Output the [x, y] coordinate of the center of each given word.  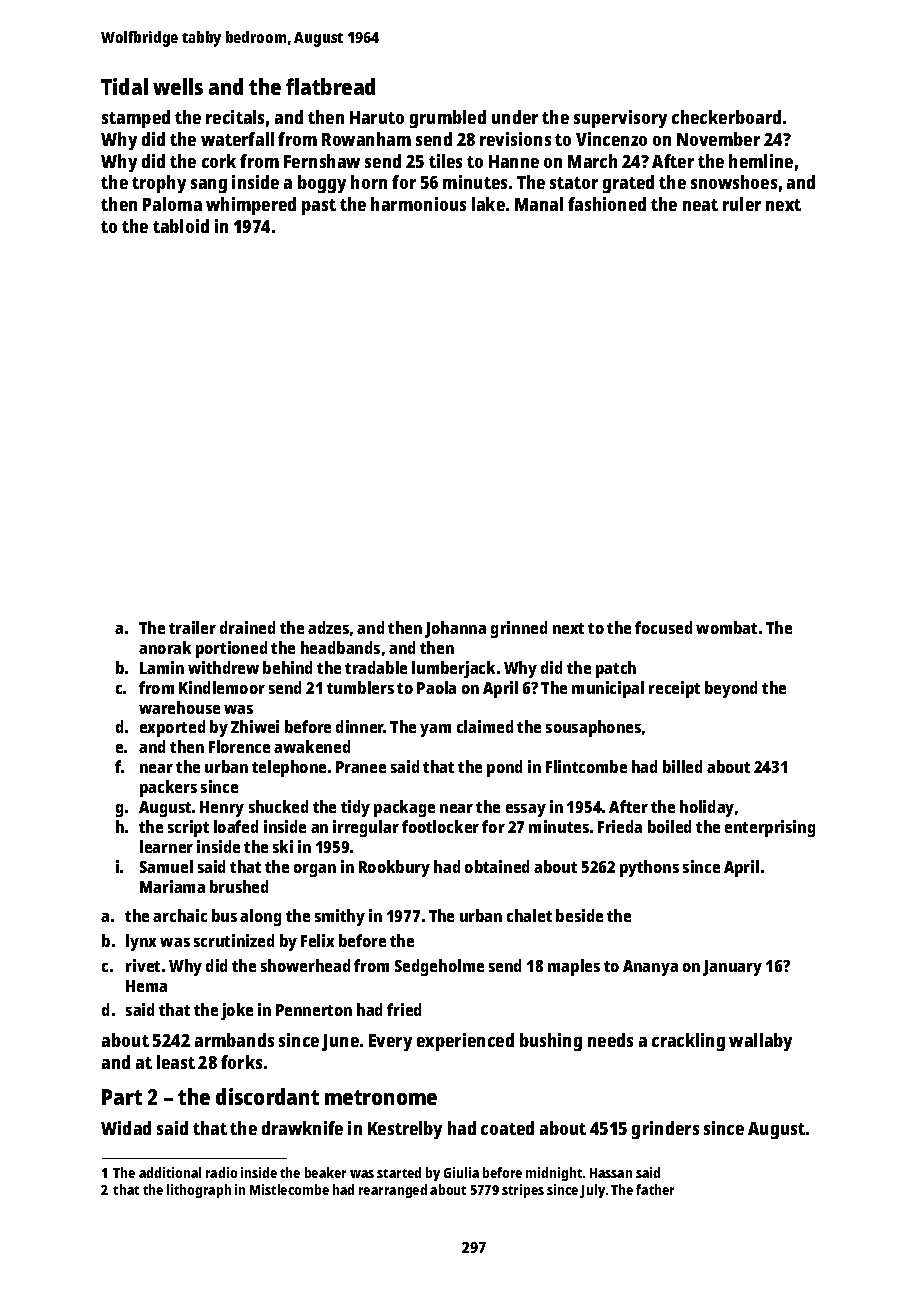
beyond [731, 689]
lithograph [199, 1191]
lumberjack [453, 669]
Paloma [172, 204]
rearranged [393, 1191]
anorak [165, 647]
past [319, 207]
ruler [742, 204]
